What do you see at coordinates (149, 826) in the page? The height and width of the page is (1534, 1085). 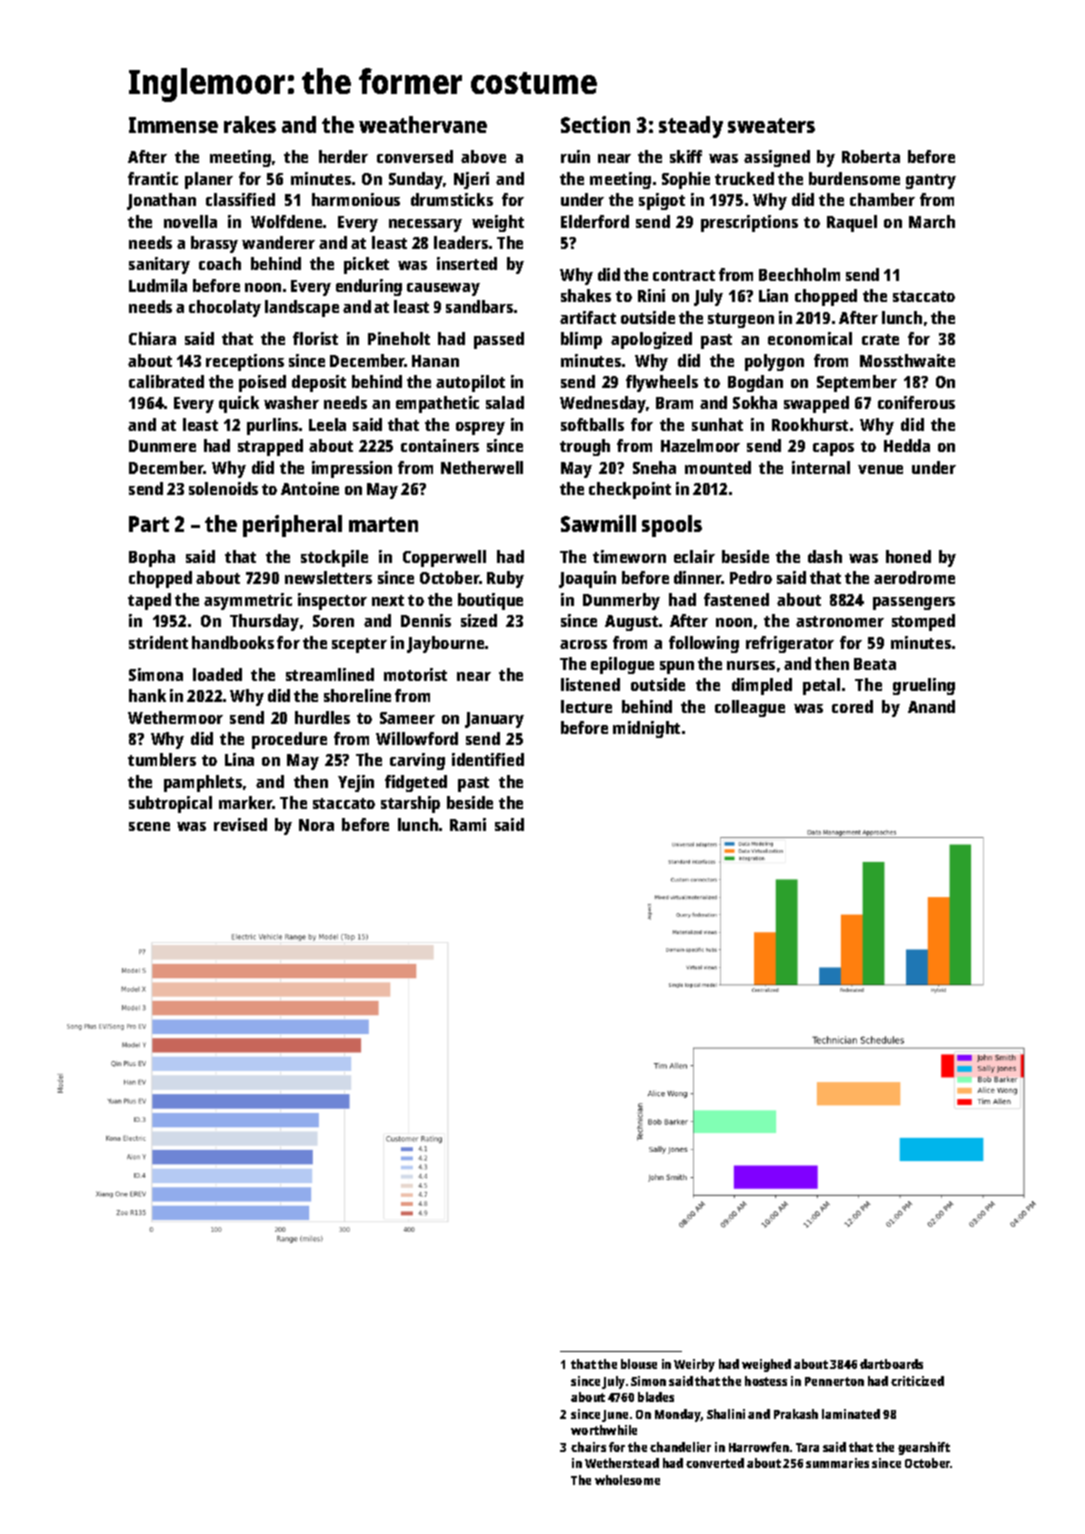 I see `scene` at bounding box center [149, 826].
